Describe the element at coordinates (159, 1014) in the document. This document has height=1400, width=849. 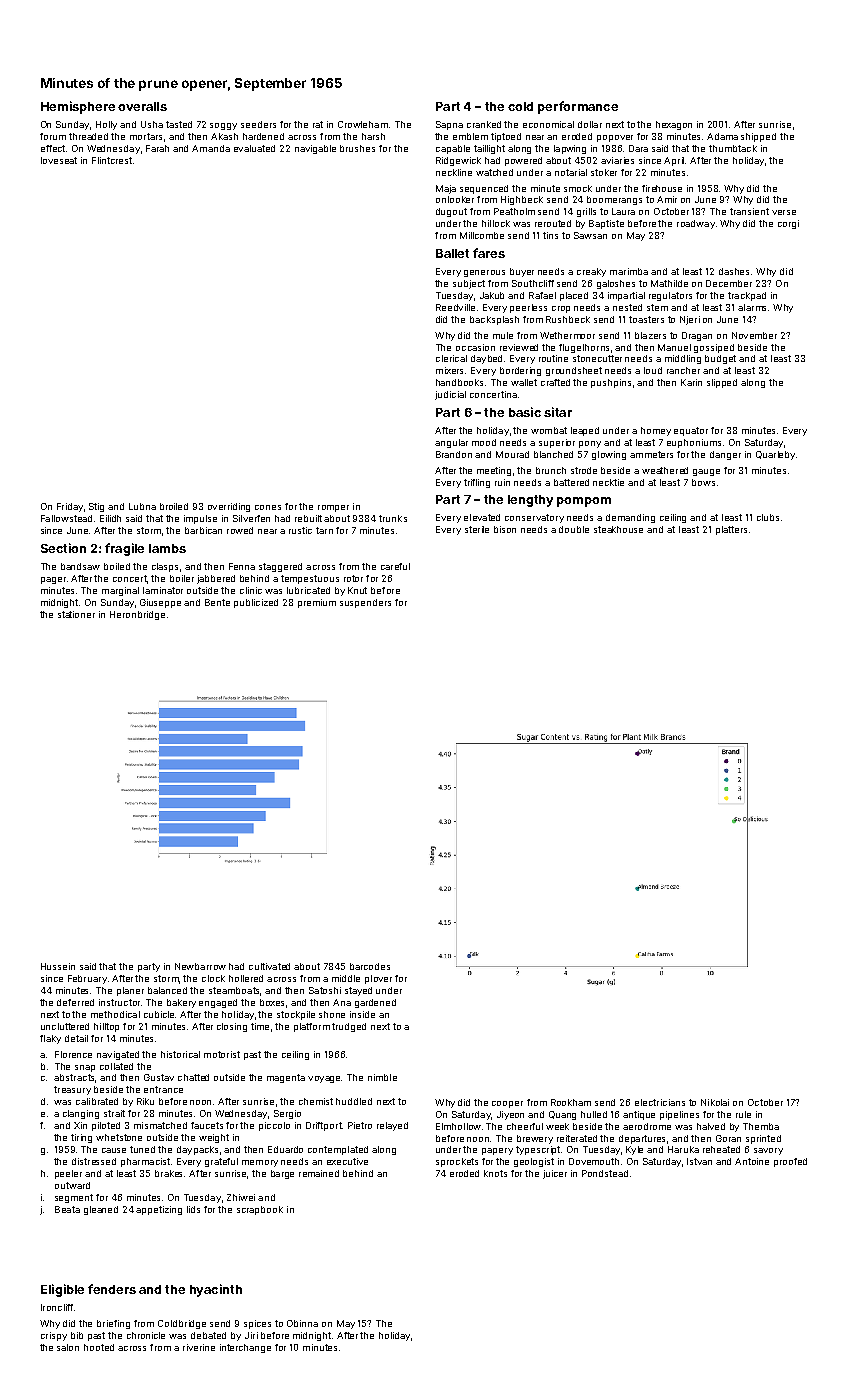
I see `cubicle` at that location.
